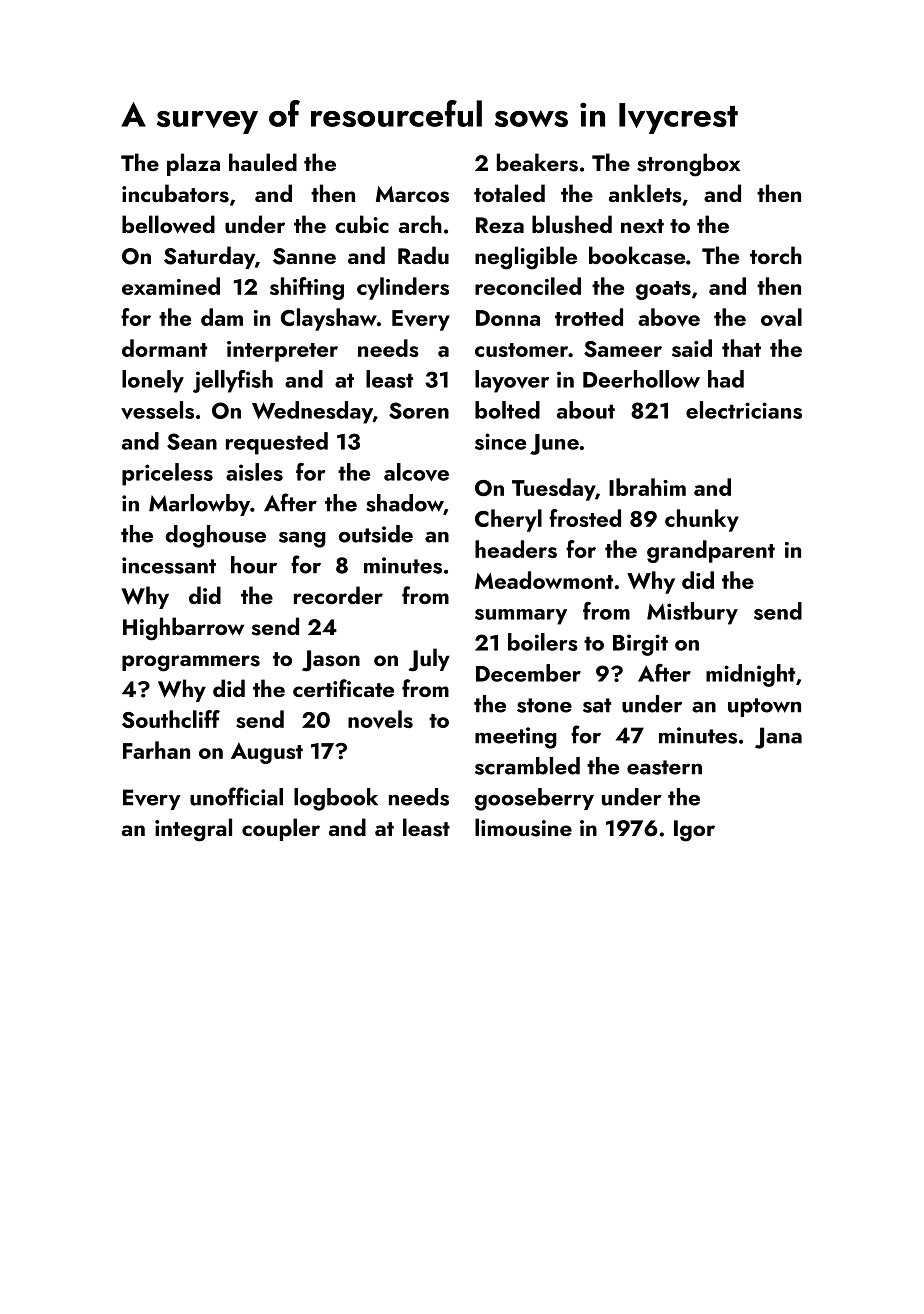  What do you see at coordinates (688, 165) in the screenshot?
I see `strongbox` at bounding box center [688, 165].
